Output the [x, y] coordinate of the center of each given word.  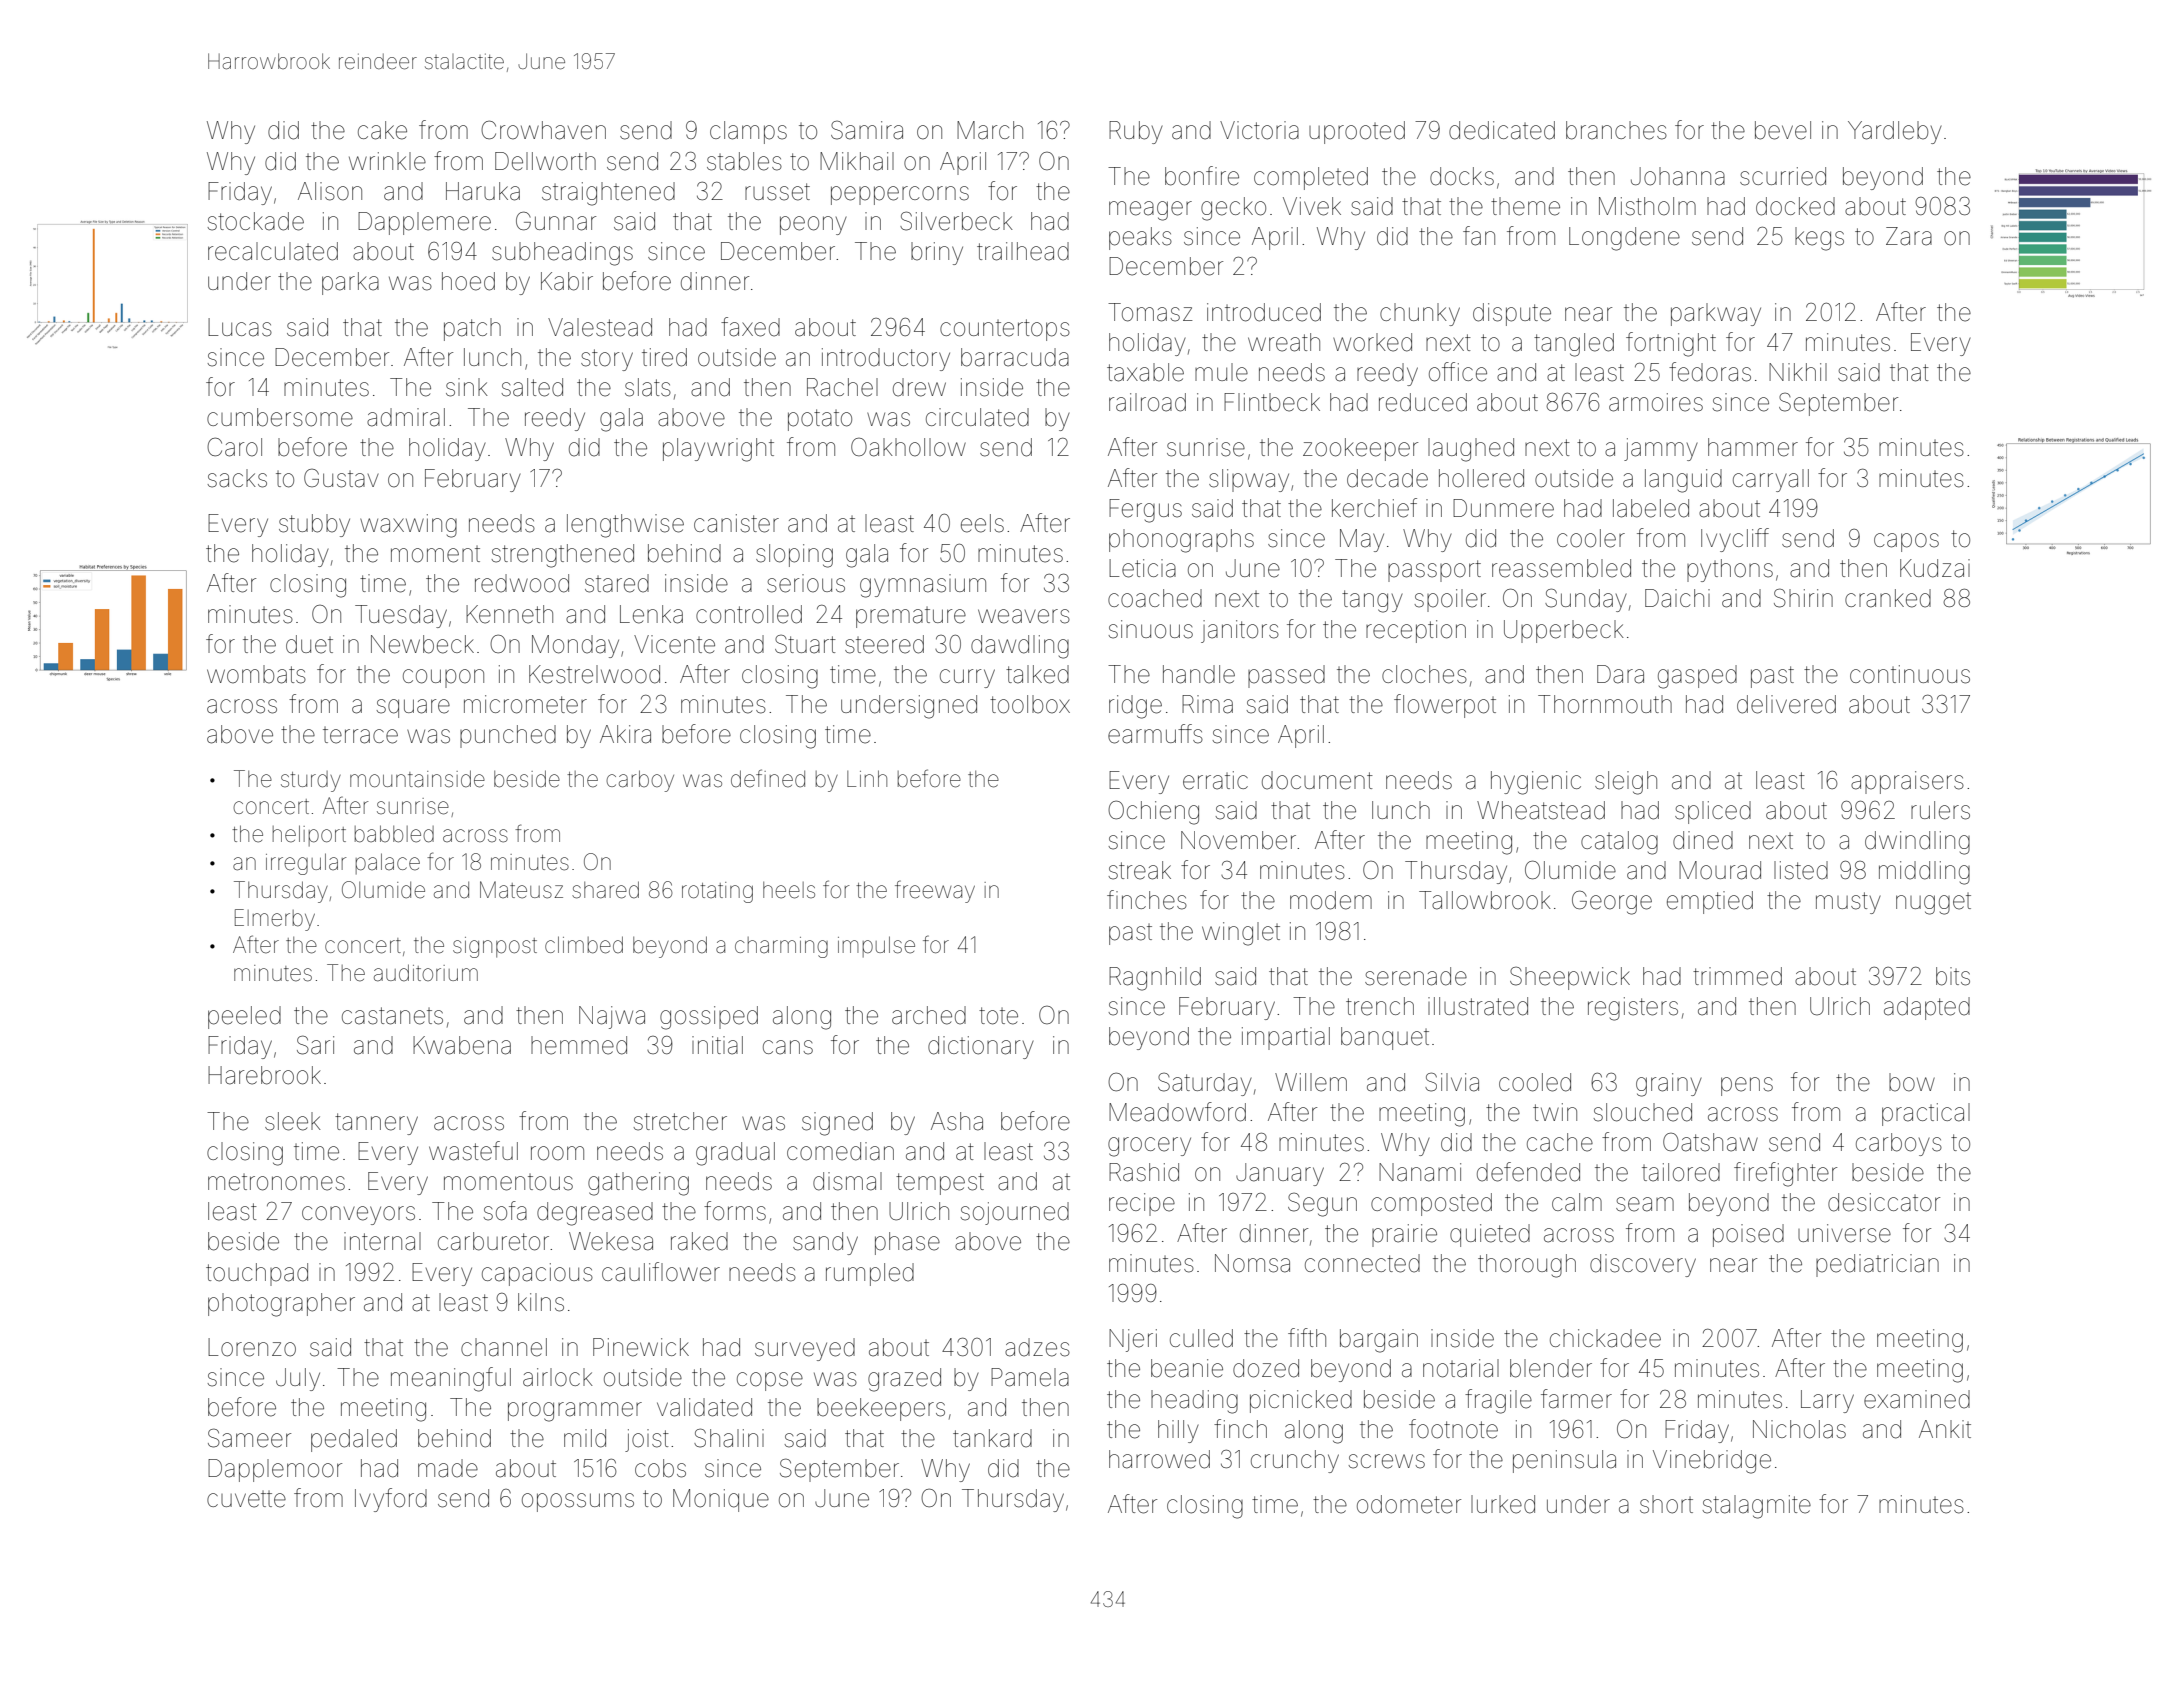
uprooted [1357, 132]
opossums [578, 1502]
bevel [1783, 130]
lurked [1503, 1504]
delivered [1786, 704]
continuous [1910, 674]
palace [388, 863]
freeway [935, 891]
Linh [867, 778]
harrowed [1159, 1459]
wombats [256, 674]
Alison [330, 191]
